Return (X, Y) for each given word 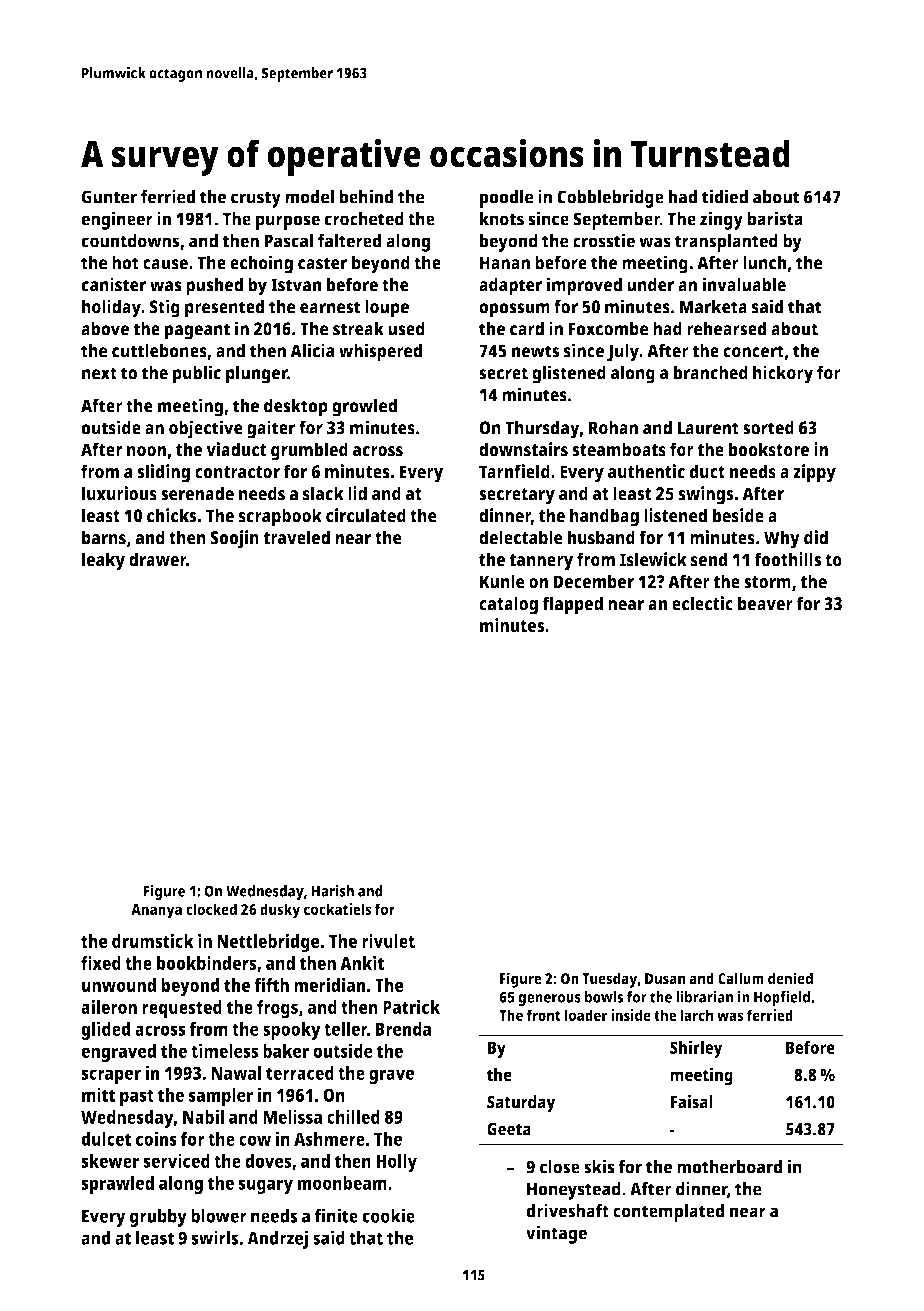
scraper (111, 1076)
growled (364, 407)
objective (206, 429)
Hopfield (782, 999)
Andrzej (277, 1239)
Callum (741, 978)
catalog (508, 605)
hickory (783, 374)
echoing (261, 264)
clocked (211, 909)
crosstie (604, 240)
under (650, 284)
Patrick (411, 1007)
